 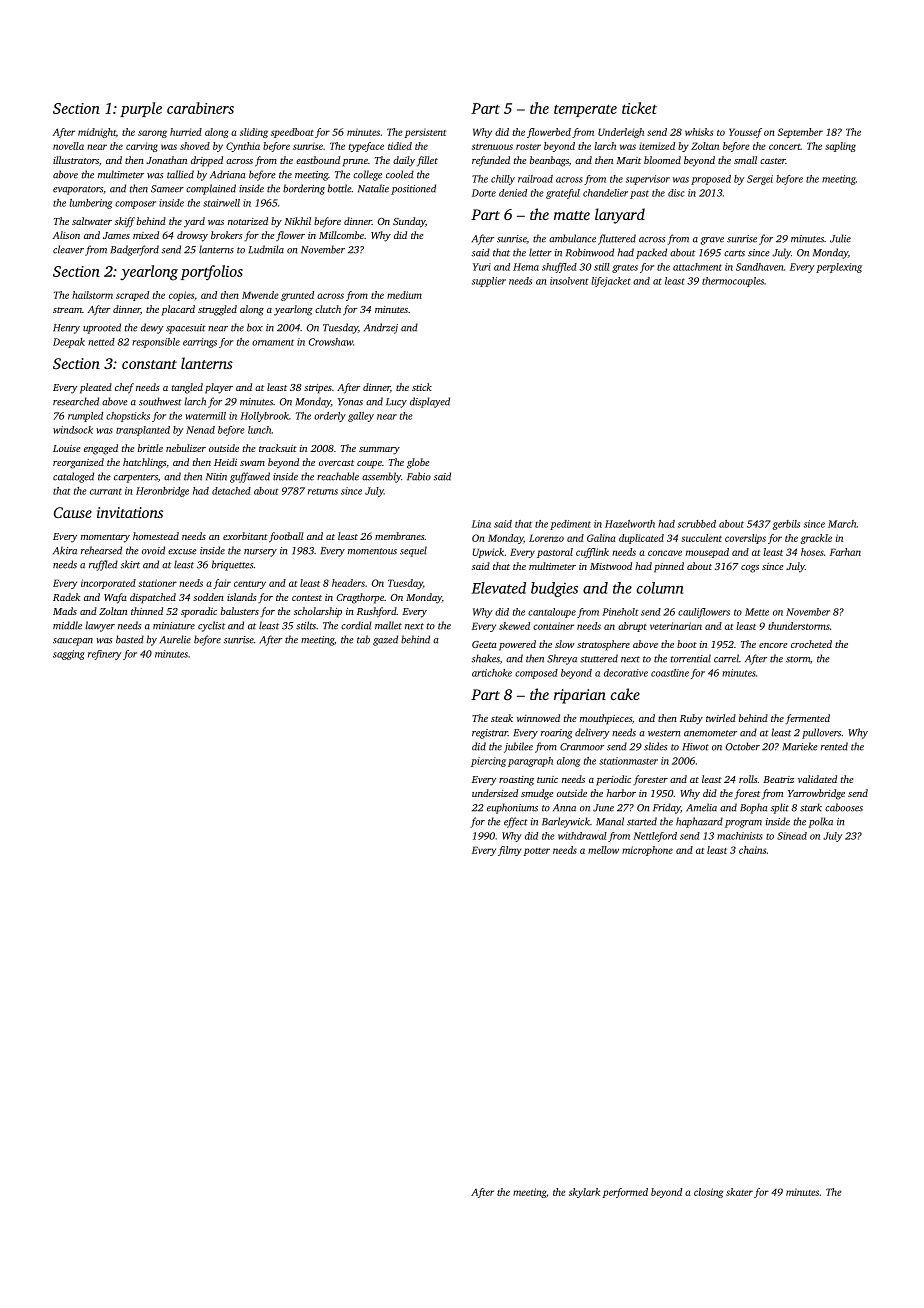 I want to click on skylark, so click(x=584, y=1193).
